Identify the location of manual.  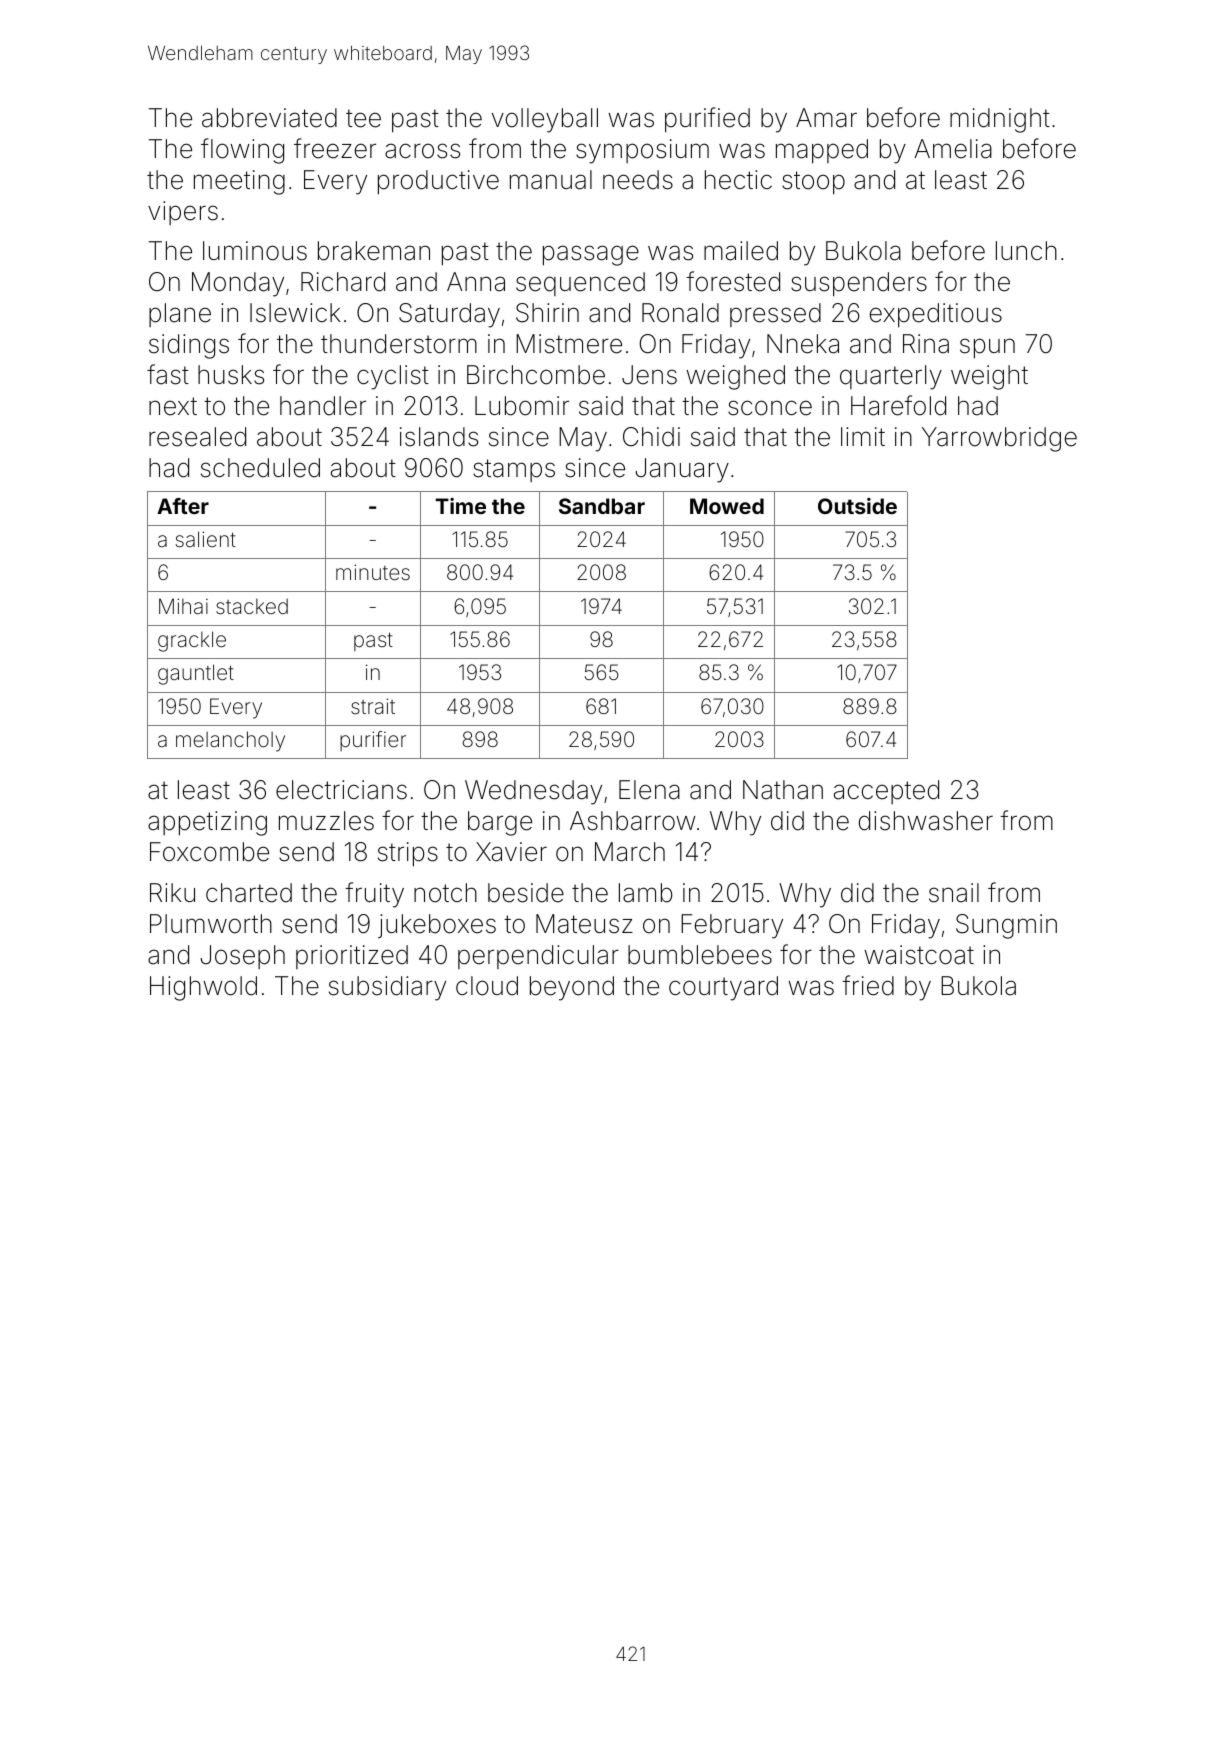
(551, 180).
